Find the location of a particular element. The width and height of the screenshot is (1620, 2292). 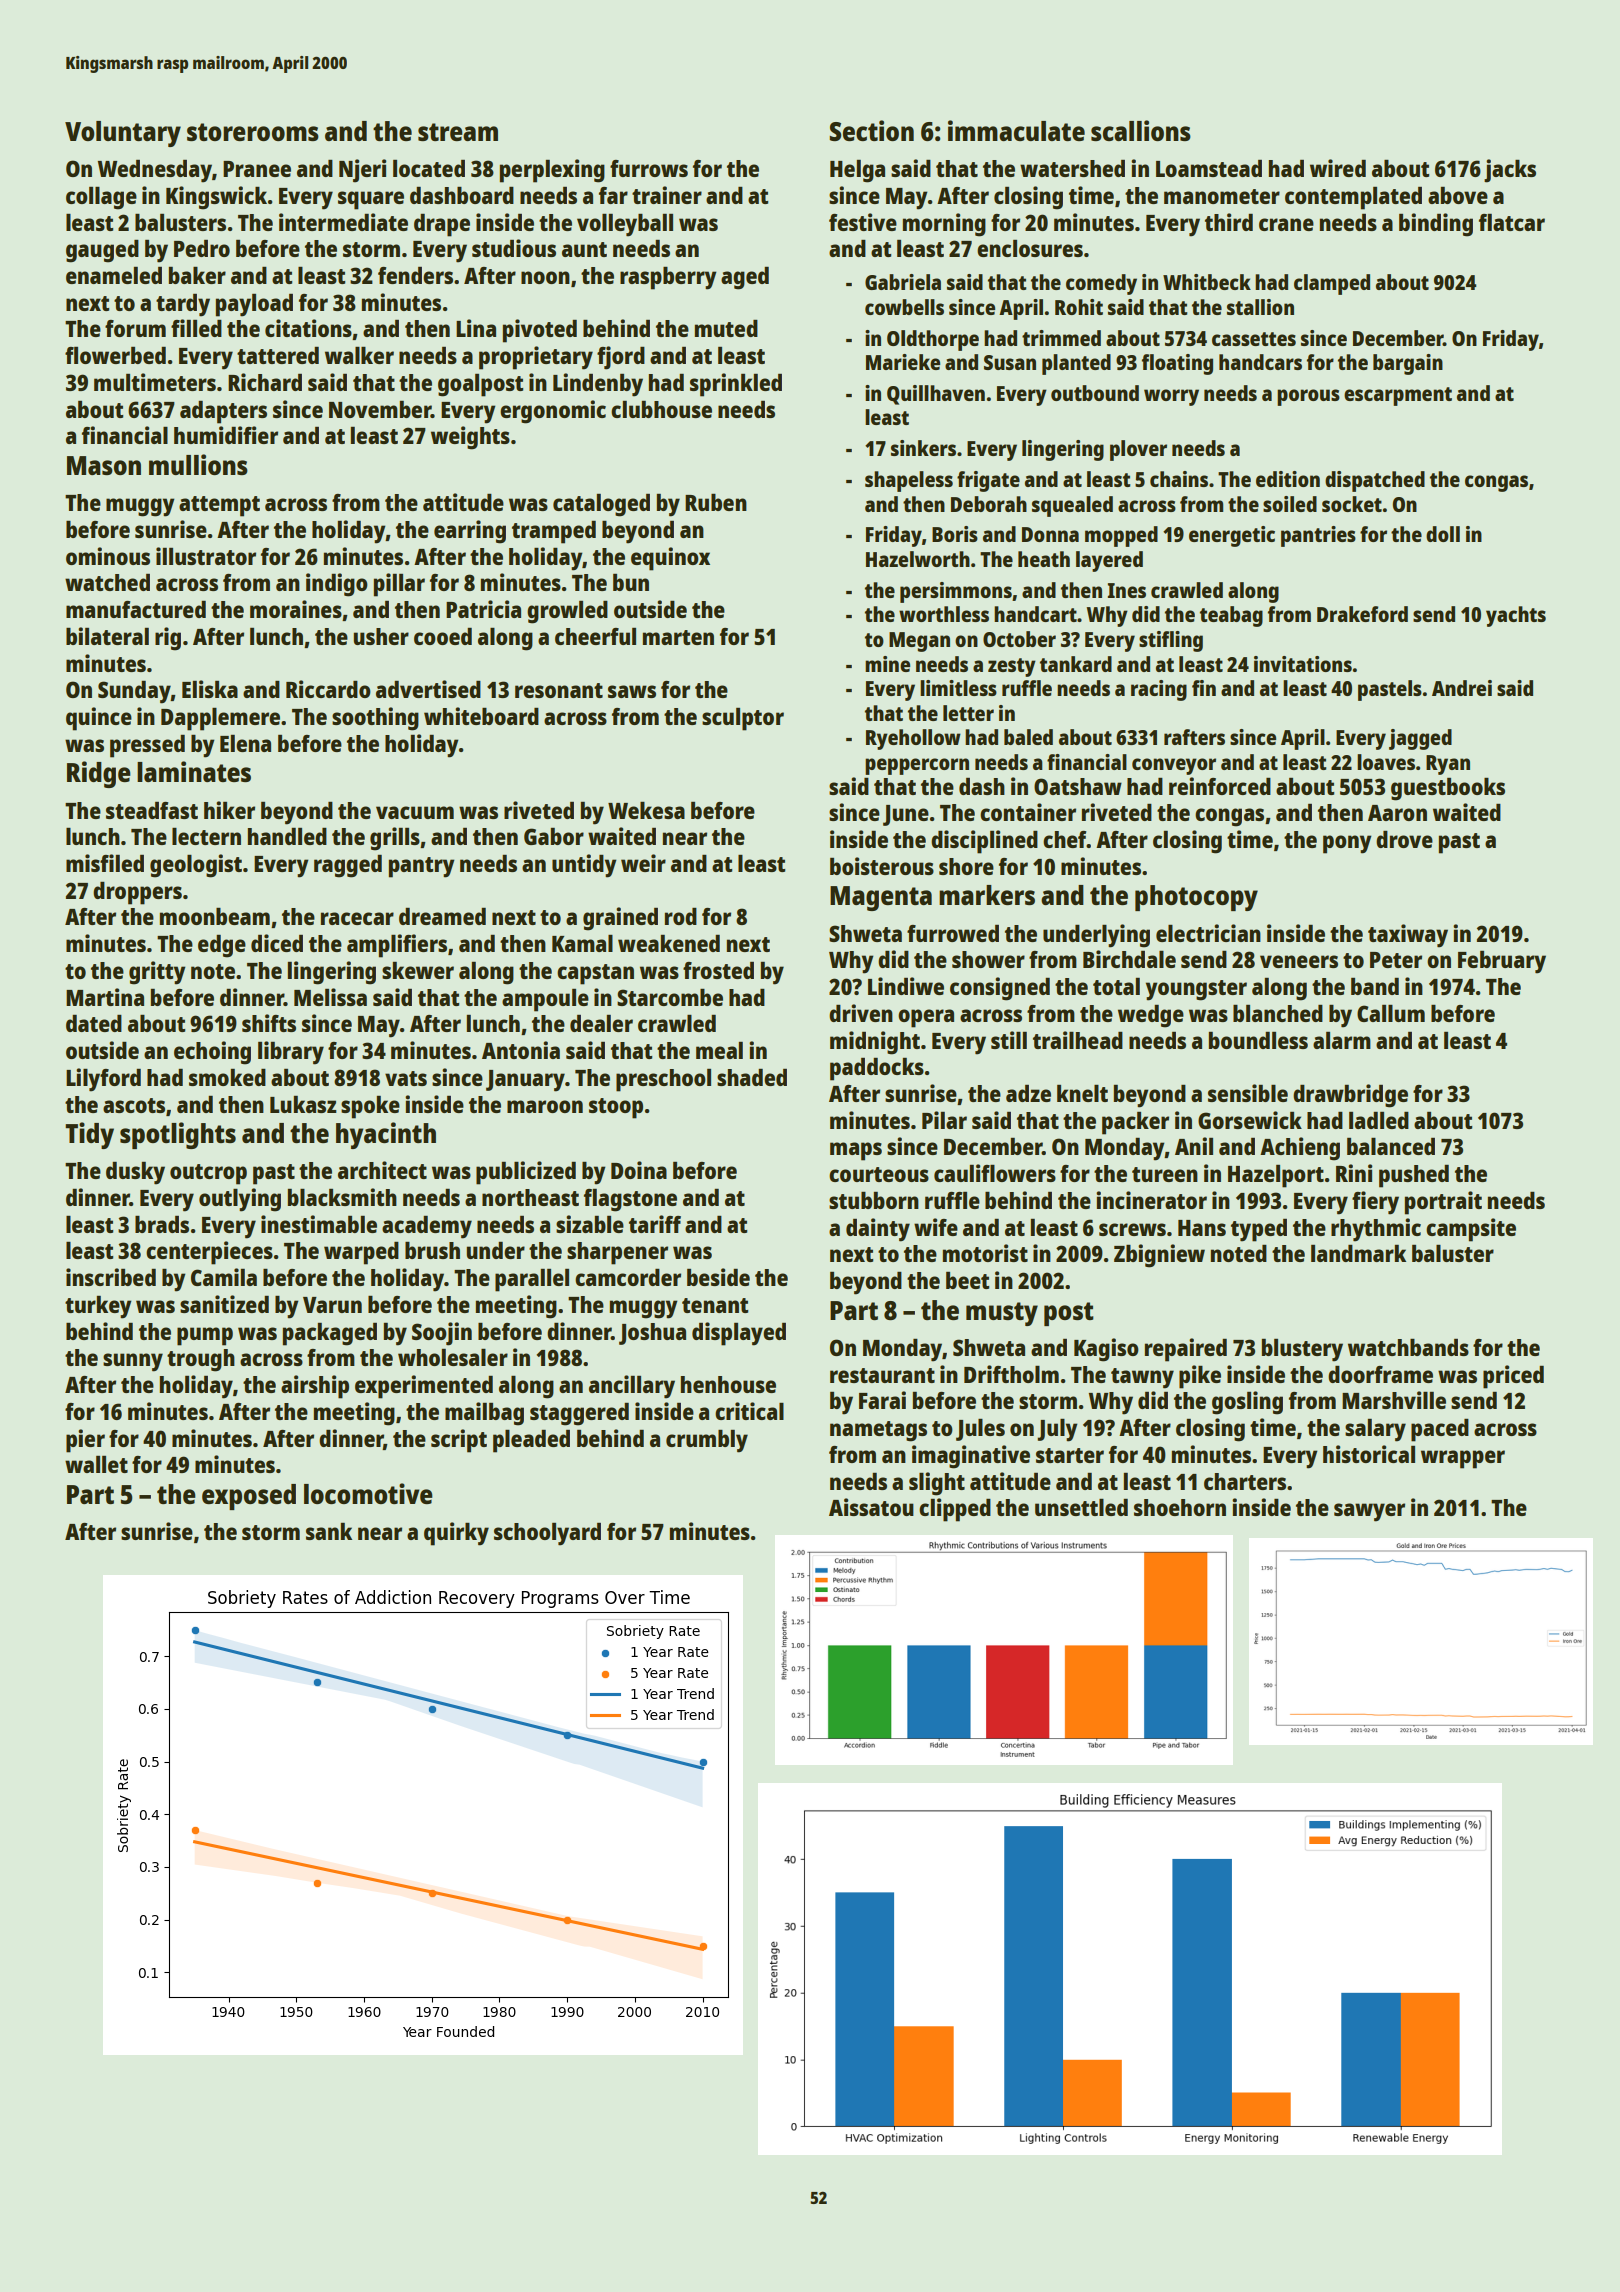

bilateral is located at coordinates (107, 636).
